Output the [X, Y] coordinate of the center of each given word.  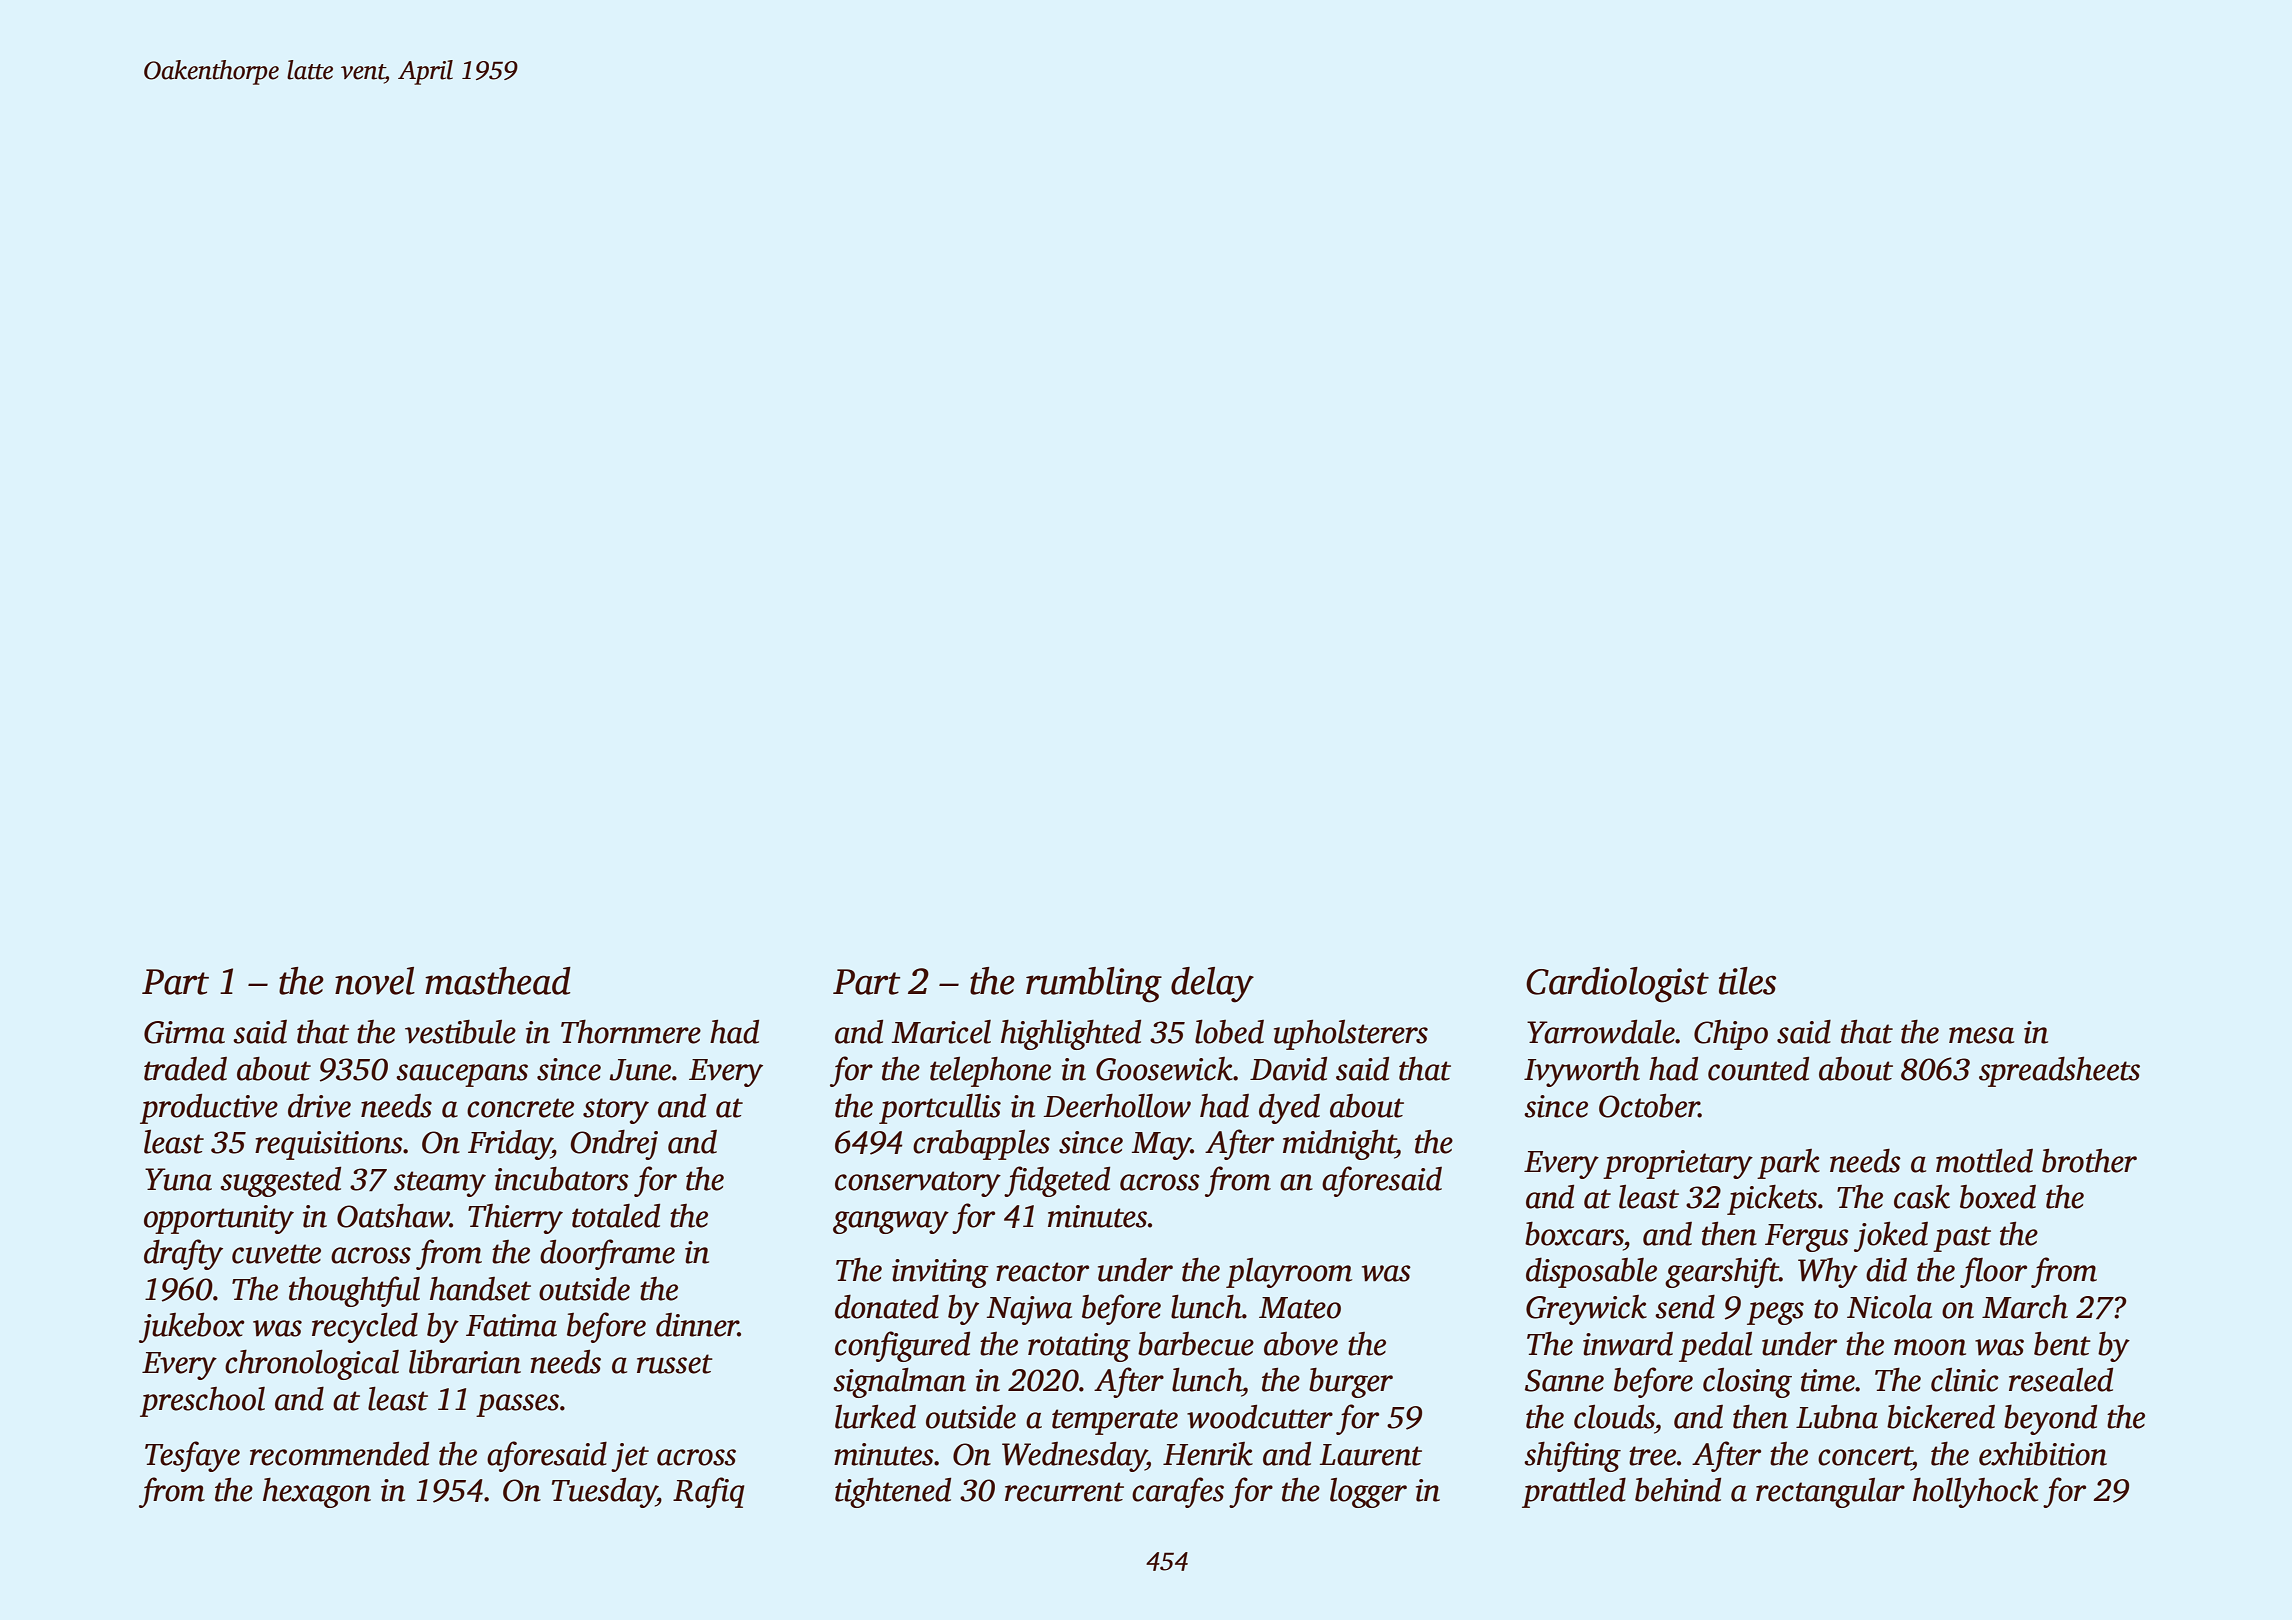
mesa [1981, 1035]
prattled [1574, 1492]
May [1161, 1146]
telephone [990, 1072]
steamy [440, 1184]
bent [2062, 1344]
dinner [697, 1325]
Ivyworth [1582, 1072]
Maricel [941, 1032]
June [640, 1070]
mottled [1984, 1160]
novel [375, 981]
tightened [893, 1492]
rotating [1079, 1347]
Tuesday [604, 1492]
